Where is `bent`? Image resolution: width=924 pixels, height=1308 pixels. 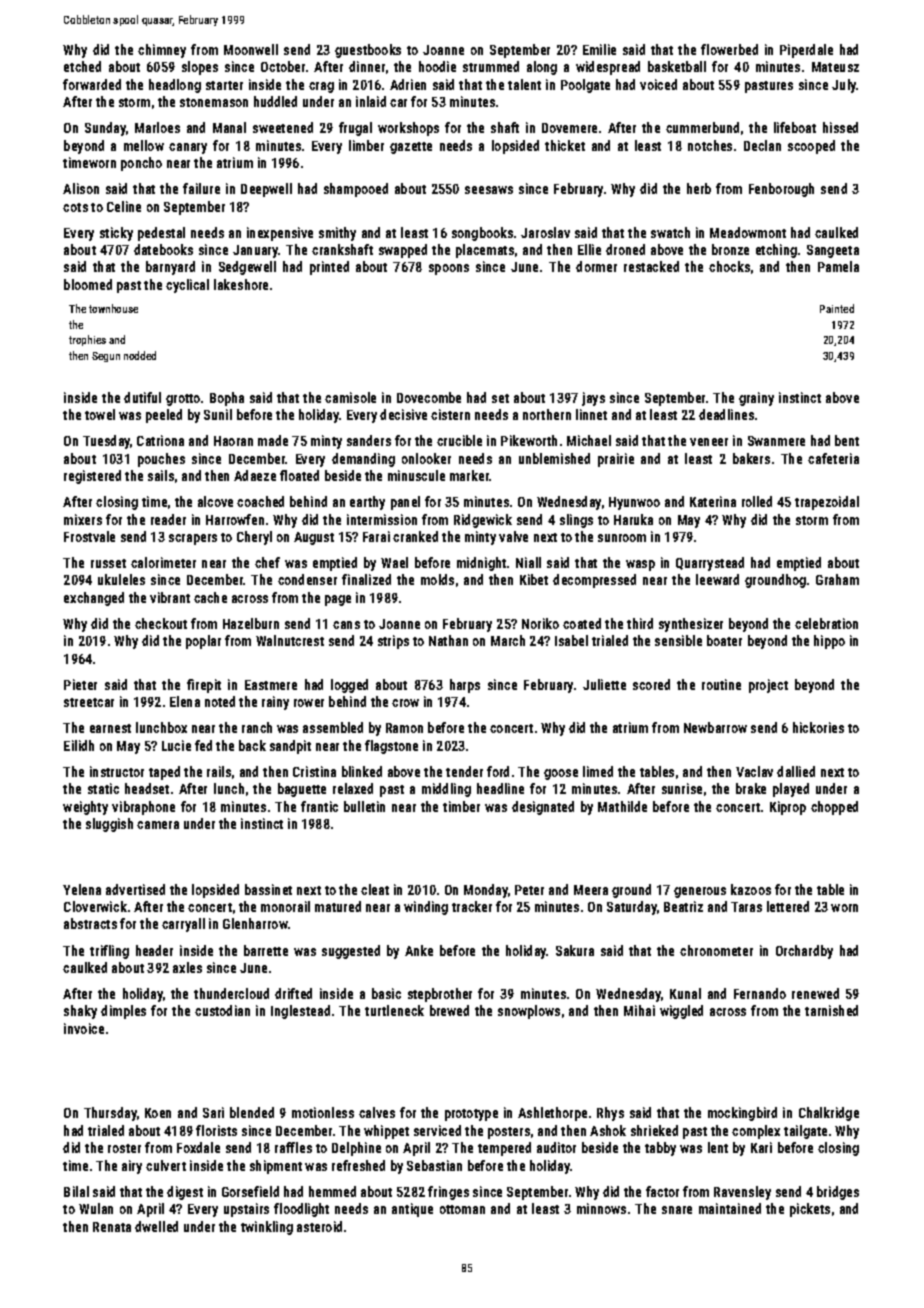 bent is located at coordinates (847, 440).
